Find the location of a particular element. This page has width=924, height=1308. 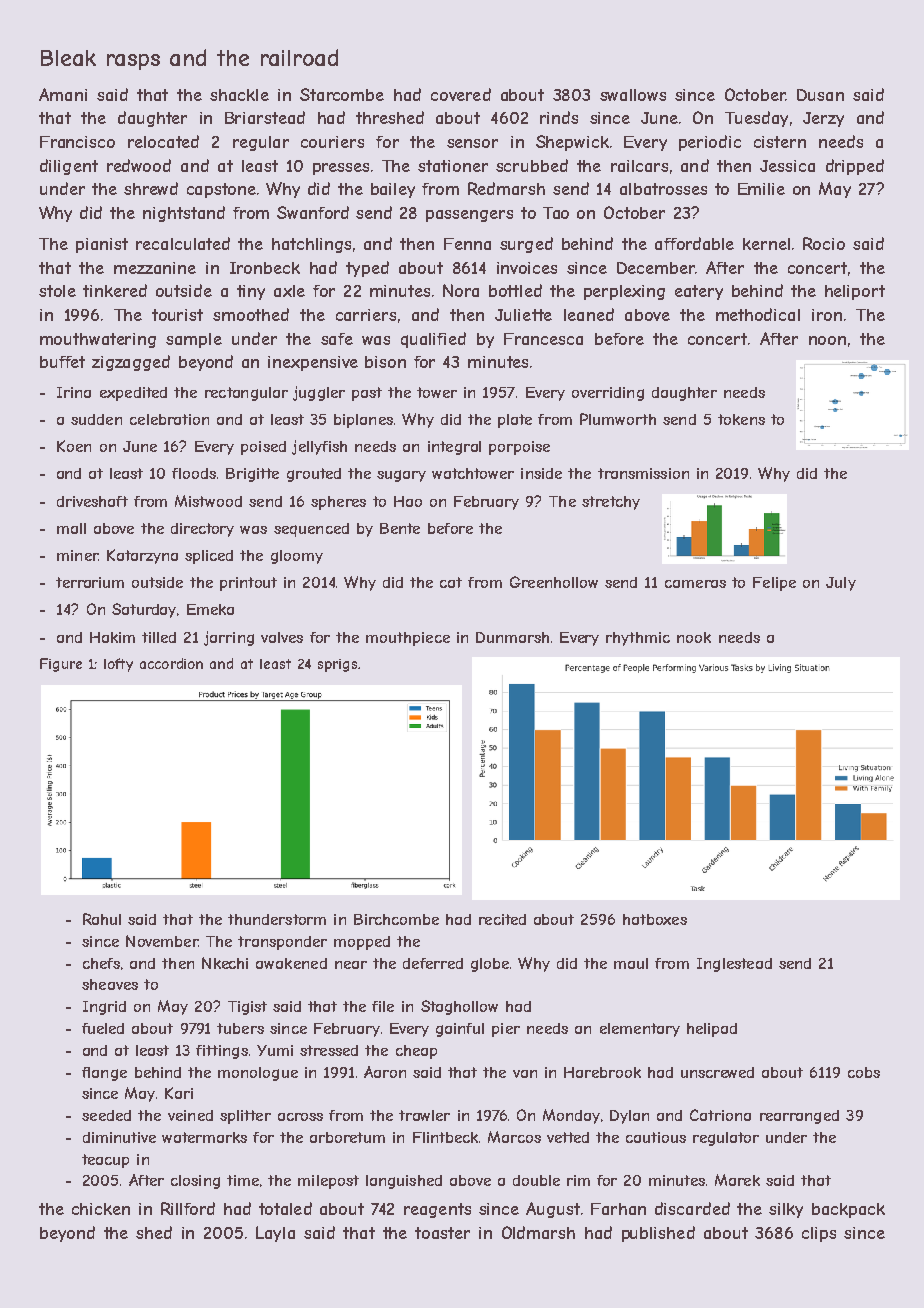

Dusan is located at coordinates (820, 95).
